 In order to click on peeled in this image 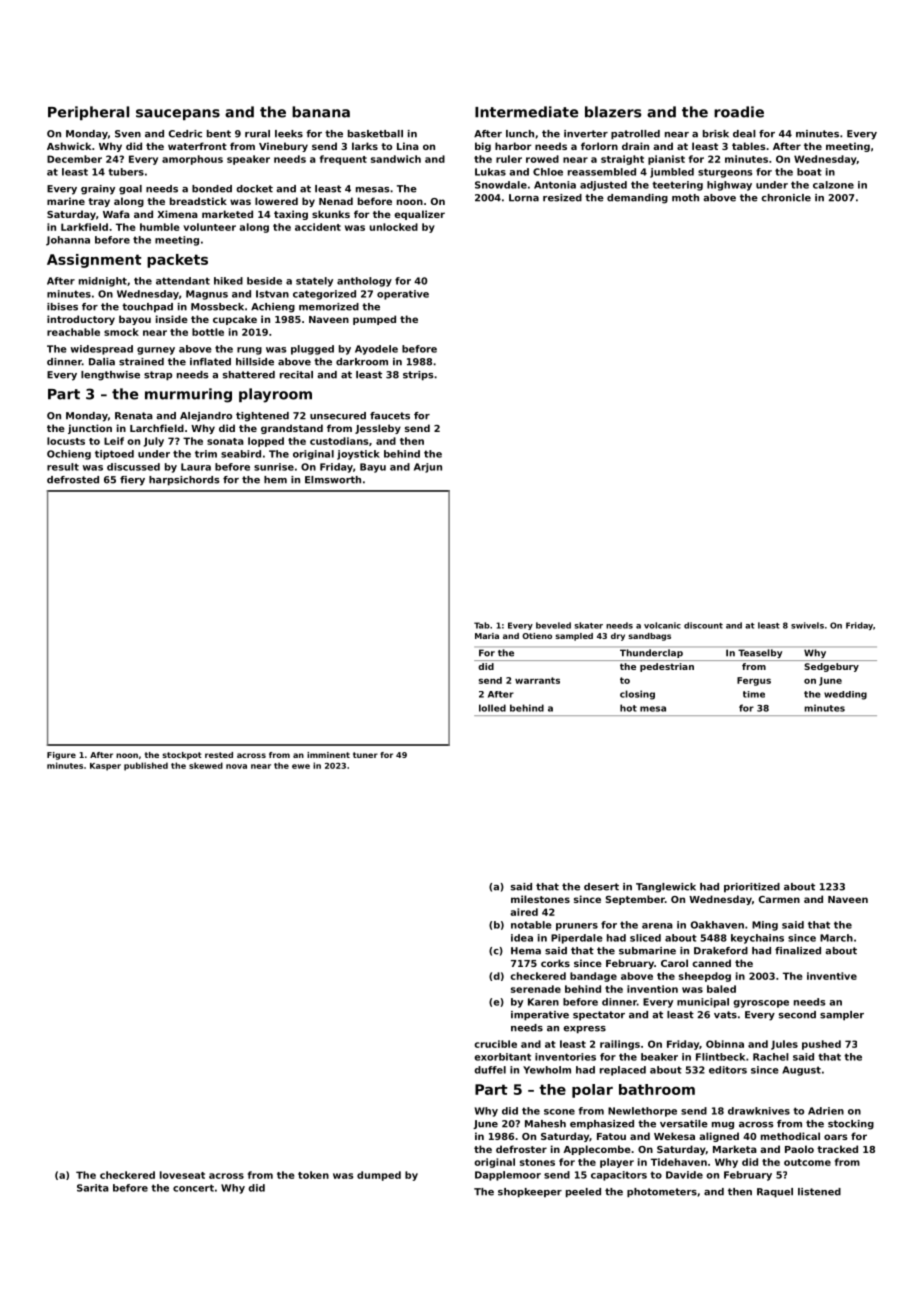, I will do `click(583, 1193)`.
